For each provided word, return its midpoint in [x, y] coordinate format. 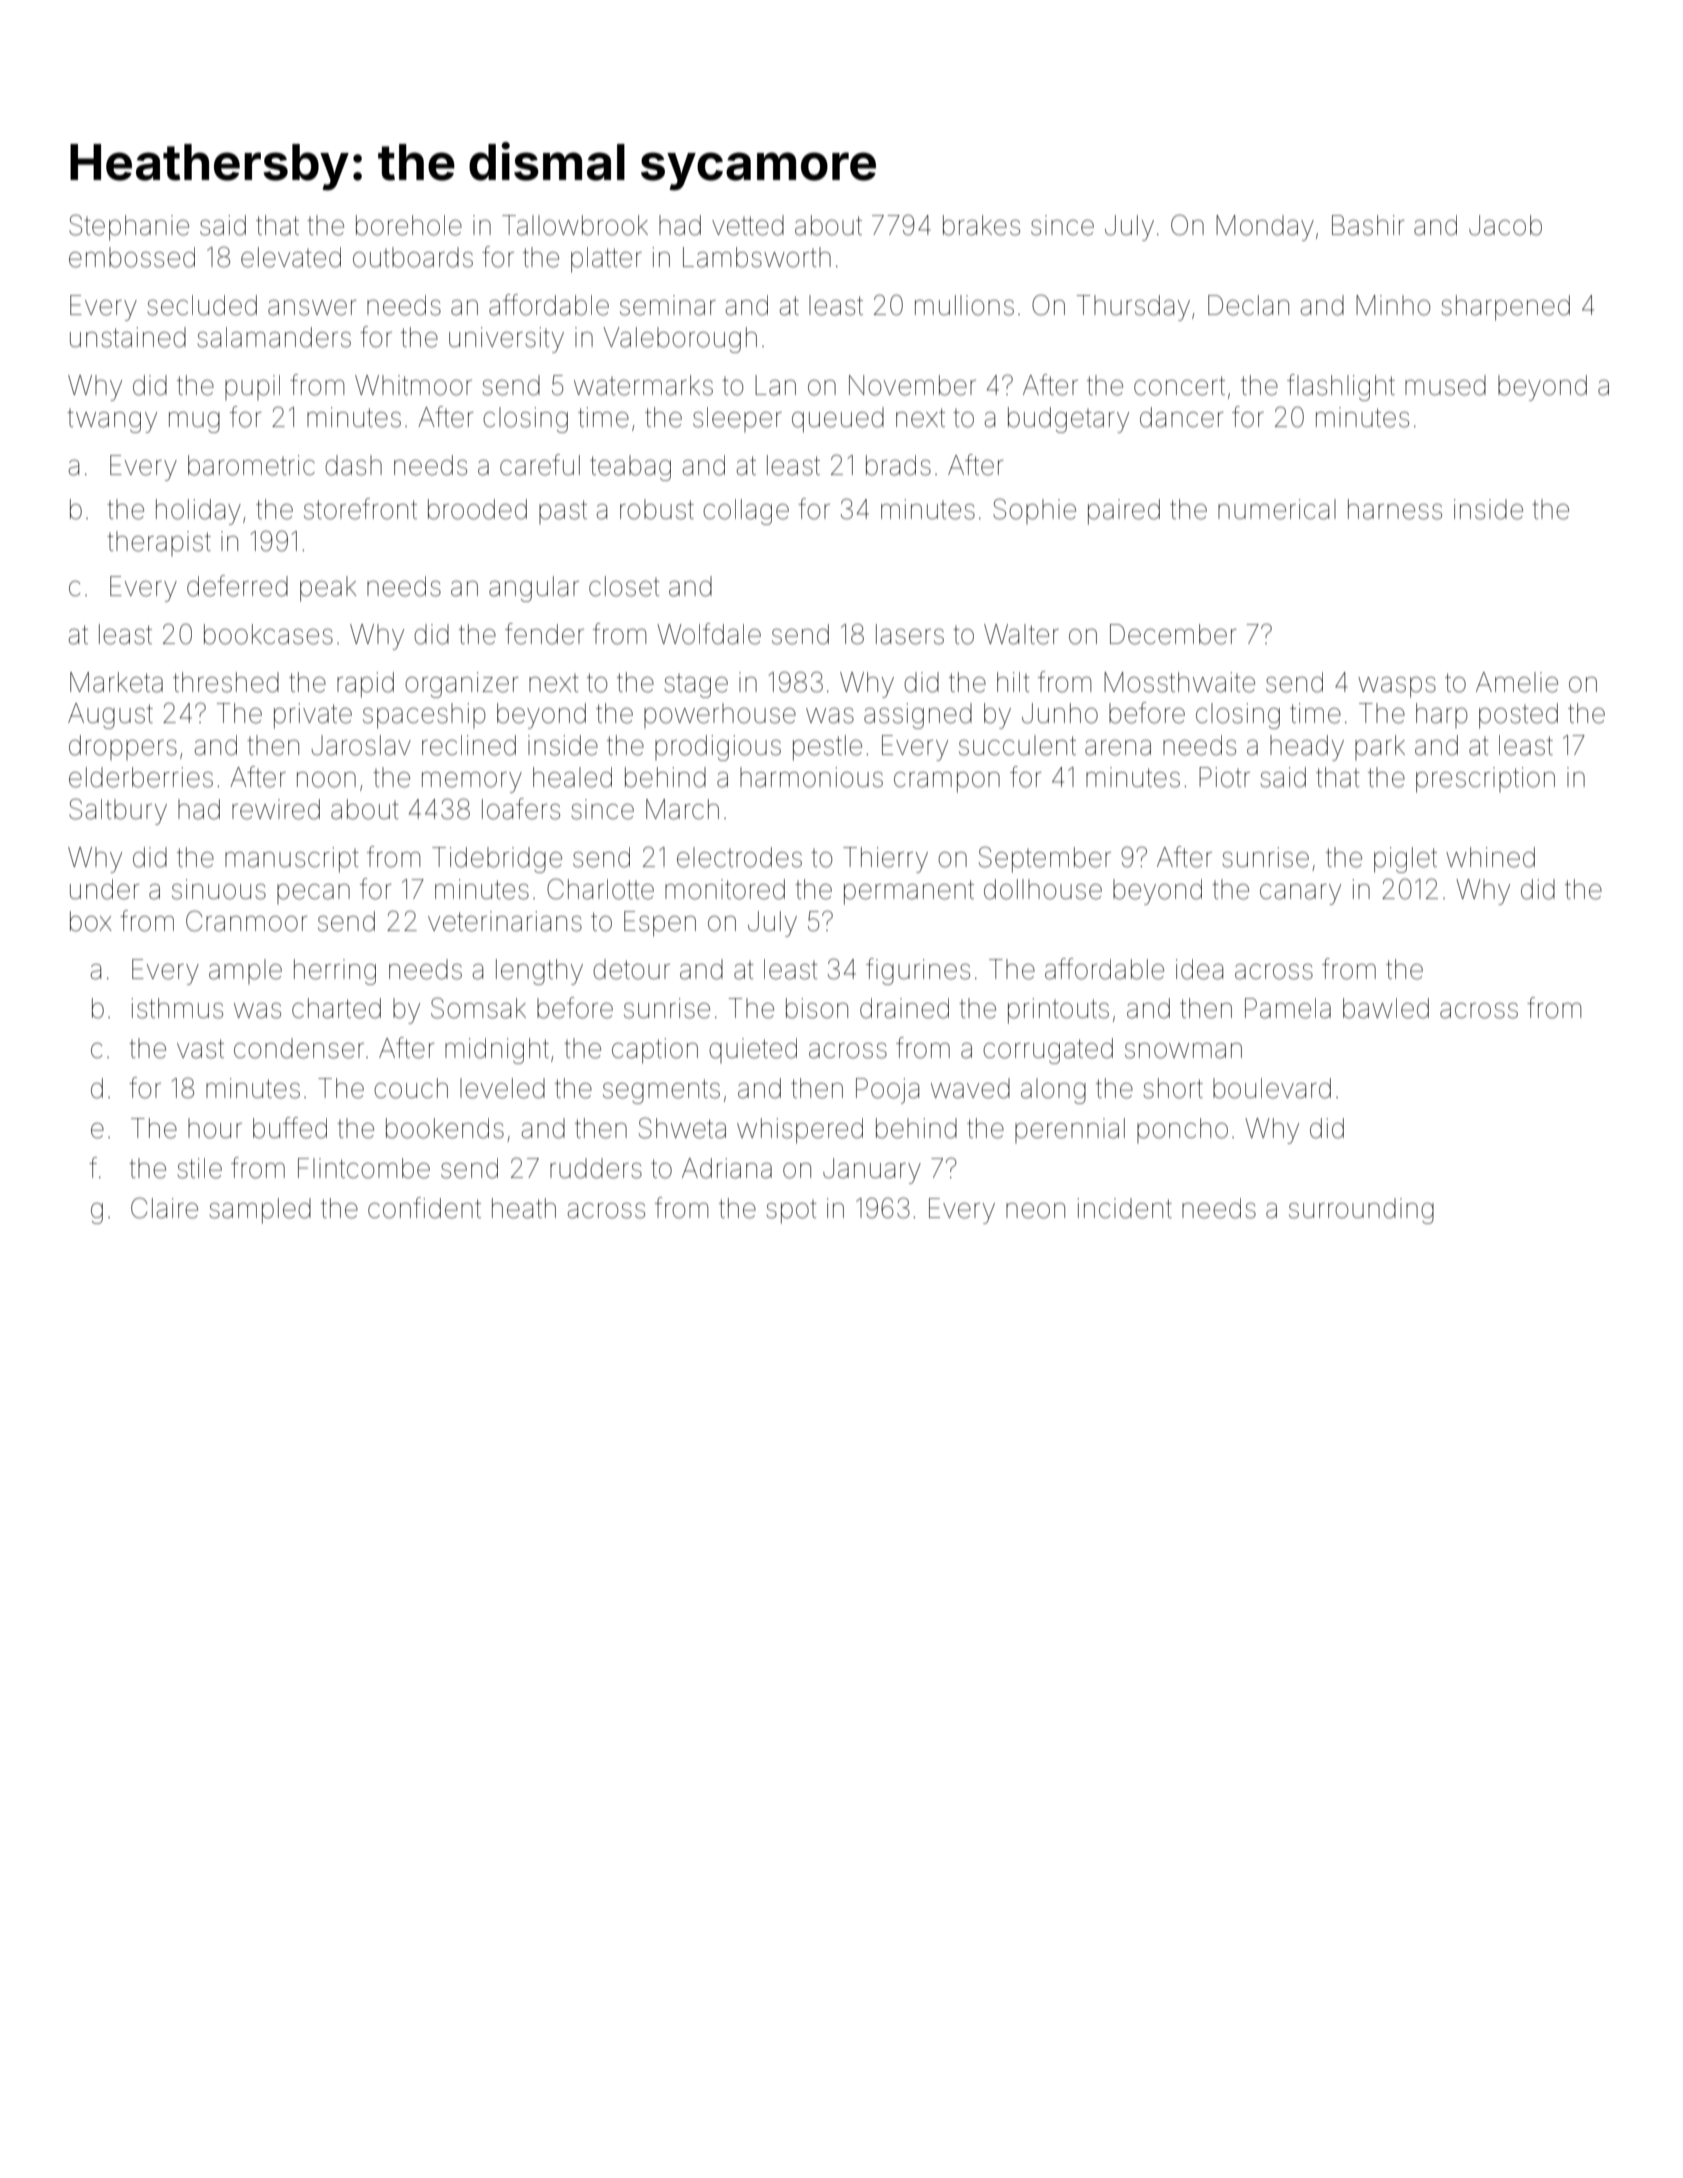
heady [1307, 748]
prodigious [718, 748]
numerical [1277, 509]
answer [312, 308]
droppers [123, 747]
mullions [964, 305]
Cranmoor [246, 921]
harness [1395, 509]
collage [746, 512]
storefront [360, 509]
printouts [1058, 1011]
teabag [630, 468]
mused [1445, 385]
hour [215, 1128]
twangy [112, 421]
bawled [1386, 1008]
